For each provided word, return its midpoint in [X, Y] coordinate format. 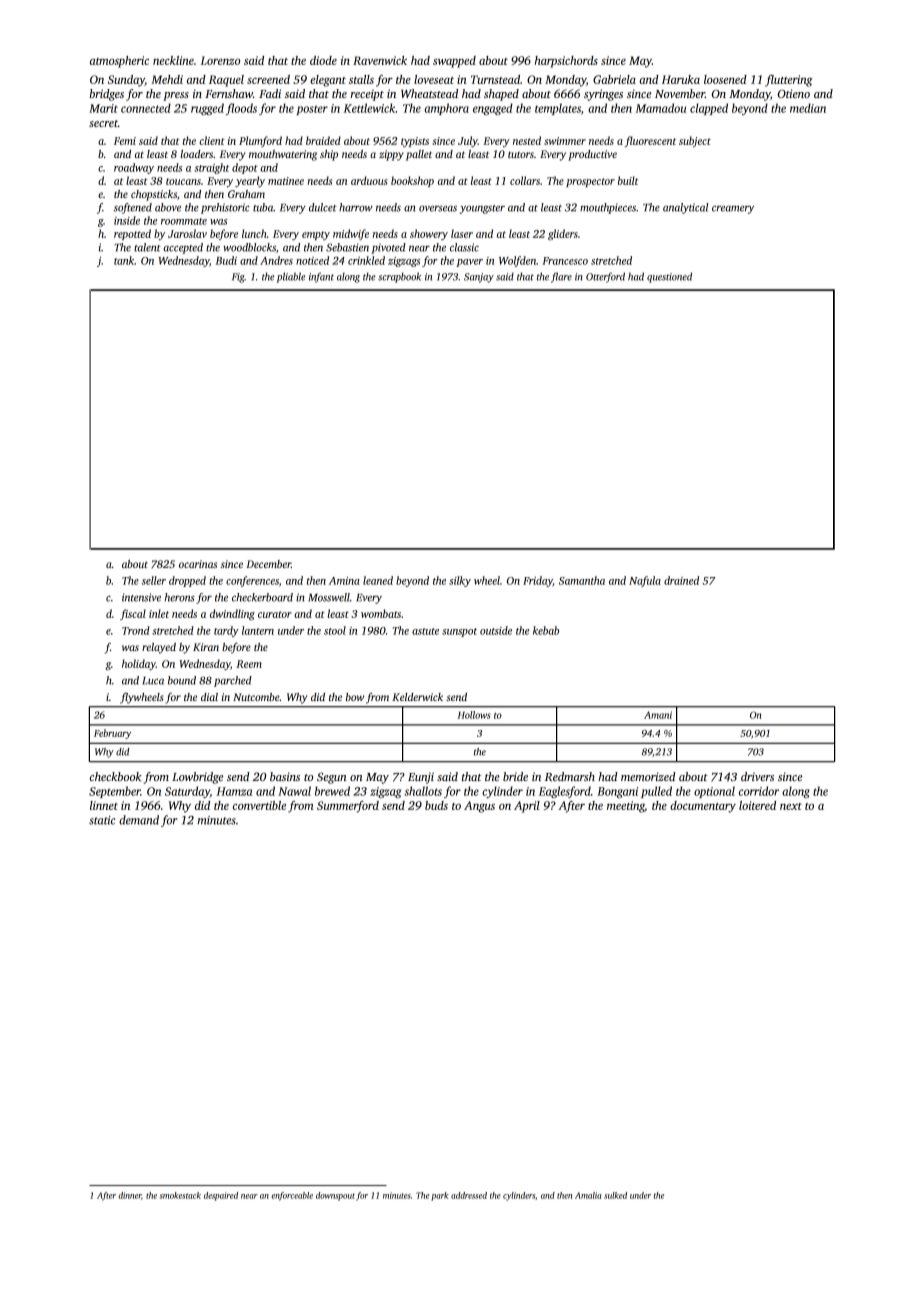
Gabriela [614, 79]
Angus [479, 807]
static [102, 820]
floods [241, 109]
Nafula [645, 581]
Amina [344, 581]
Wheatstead [429, 93]
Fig [238, 278]
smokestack [180, 1195]
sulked [615, 1195]
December [268, 564]
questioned [669, 277]
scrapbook [399, 277]
